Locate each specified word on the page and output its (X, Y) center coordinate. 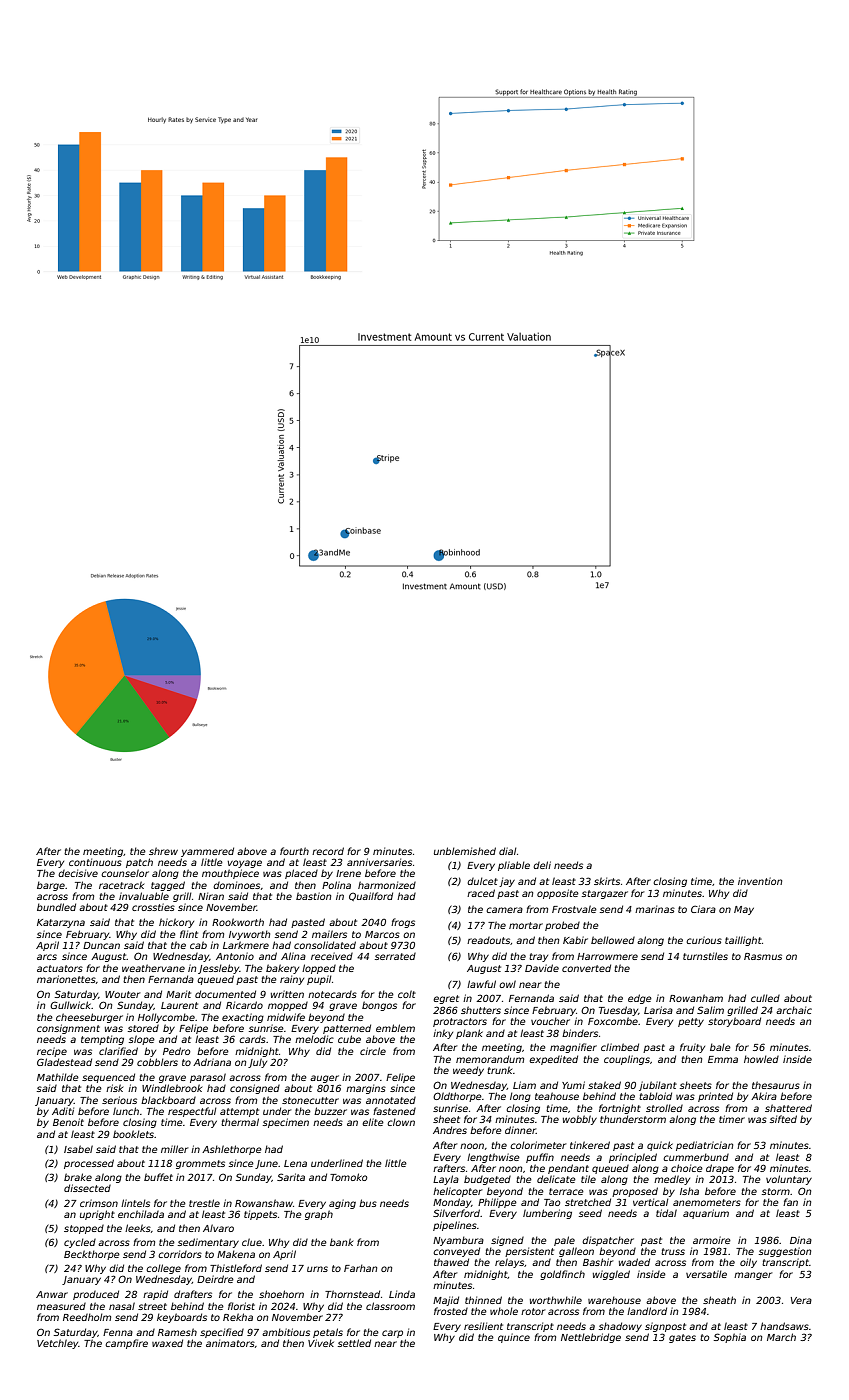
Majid (446, 1301)
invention (760, 881)
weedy (468, 1071)
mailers (329, 934)
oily (748, 1263)
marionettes (66, 979)
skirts (607, 881)
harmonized (387, 885)
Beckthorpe (92, 1255)
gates (682, 1338)
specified (222, 1333)
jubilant (658, 1086)
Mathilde (58, 1077)
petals (328, 1333)
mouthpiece (230, 874)
